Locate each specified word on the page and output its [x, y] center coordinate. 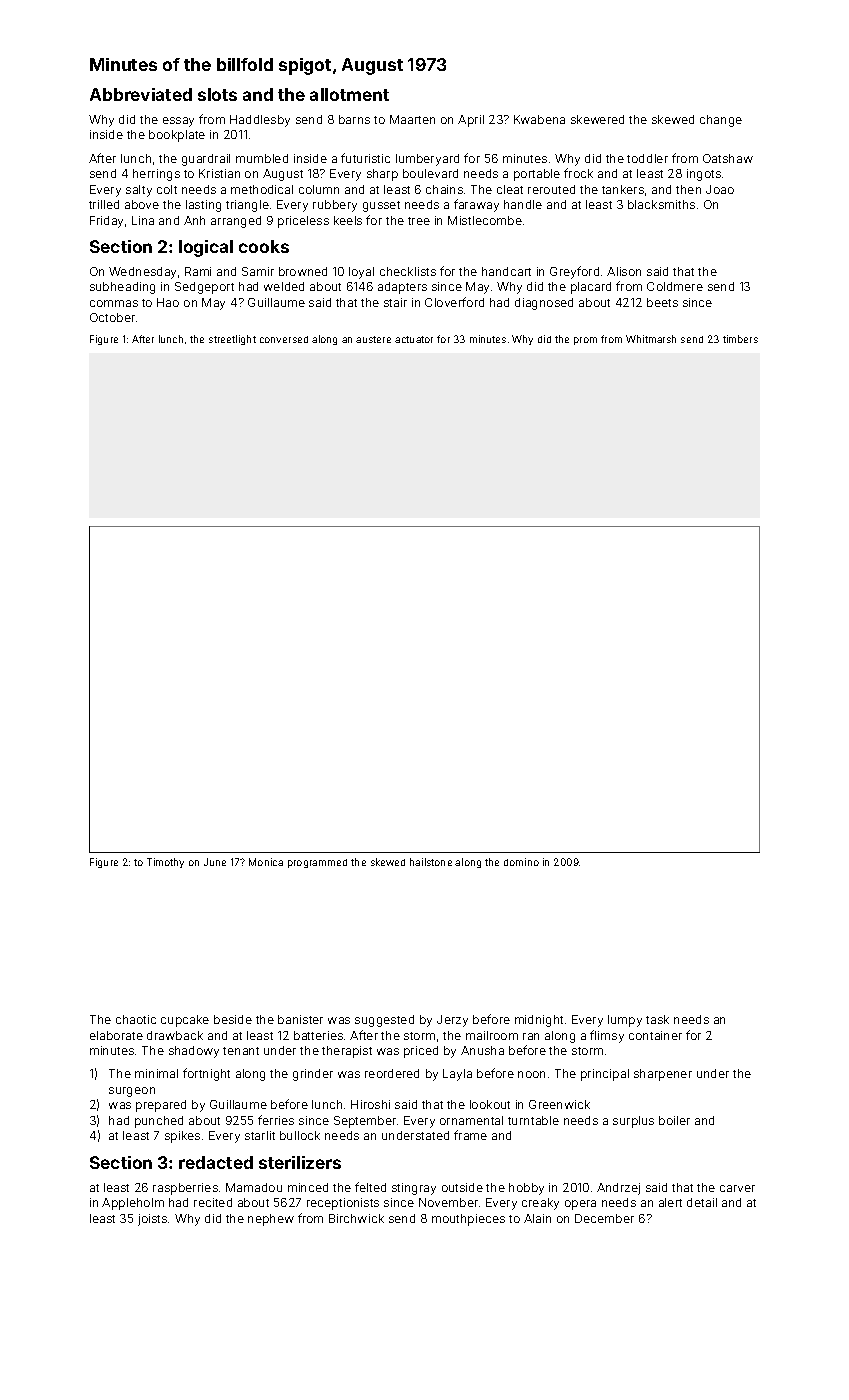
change [721, 121]
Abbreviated [141, 94]
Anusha [482, 1050]
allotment [349, 94]
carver [737, 1188]
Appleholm [133, 1204]
